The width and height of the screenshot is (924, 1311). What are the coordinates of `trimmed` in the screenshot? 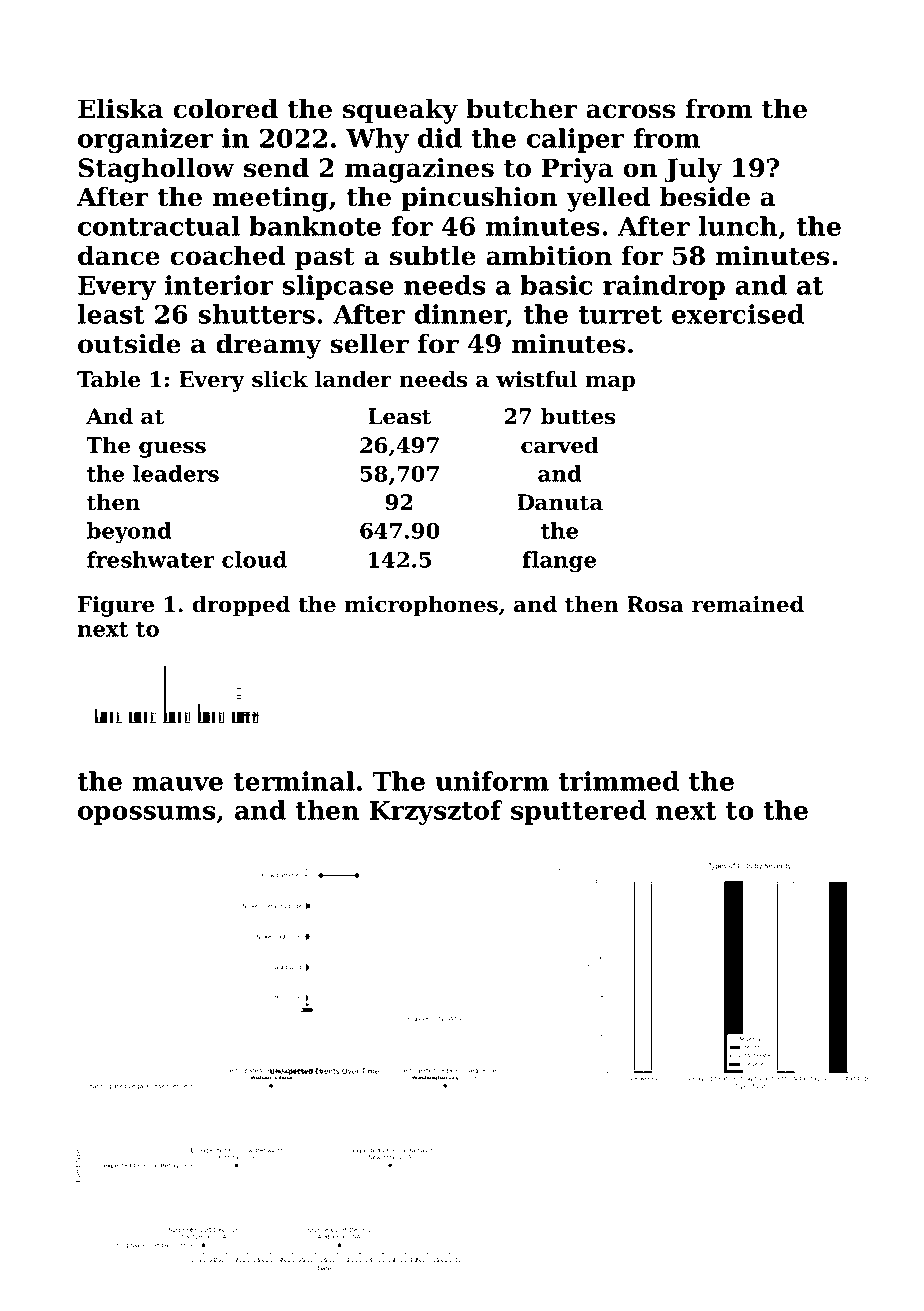 It's located at (618, 781).
